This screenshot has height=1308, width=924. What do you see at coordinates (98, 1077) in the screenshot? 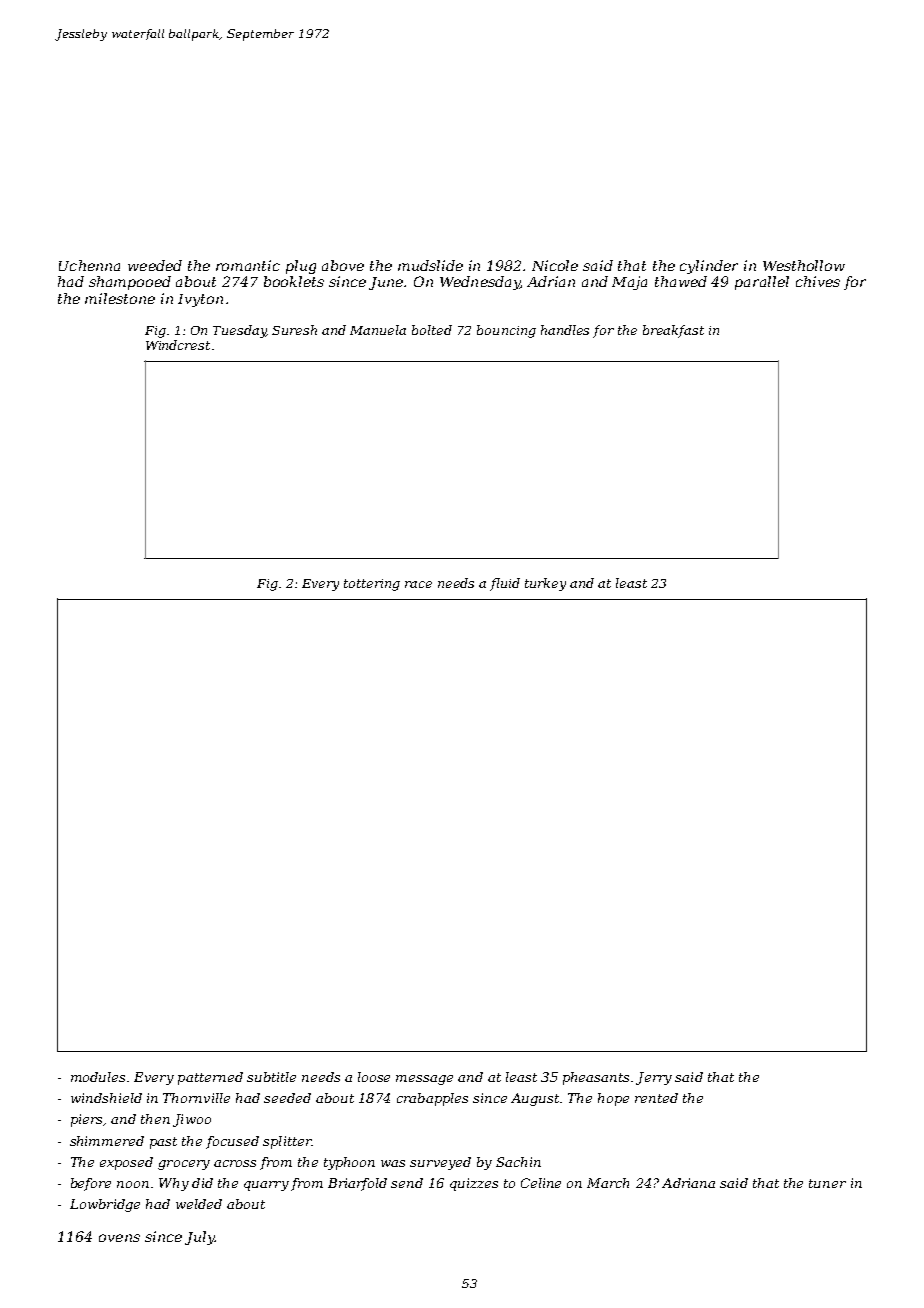
I see `modules` at bounding box center [98, 1077].
